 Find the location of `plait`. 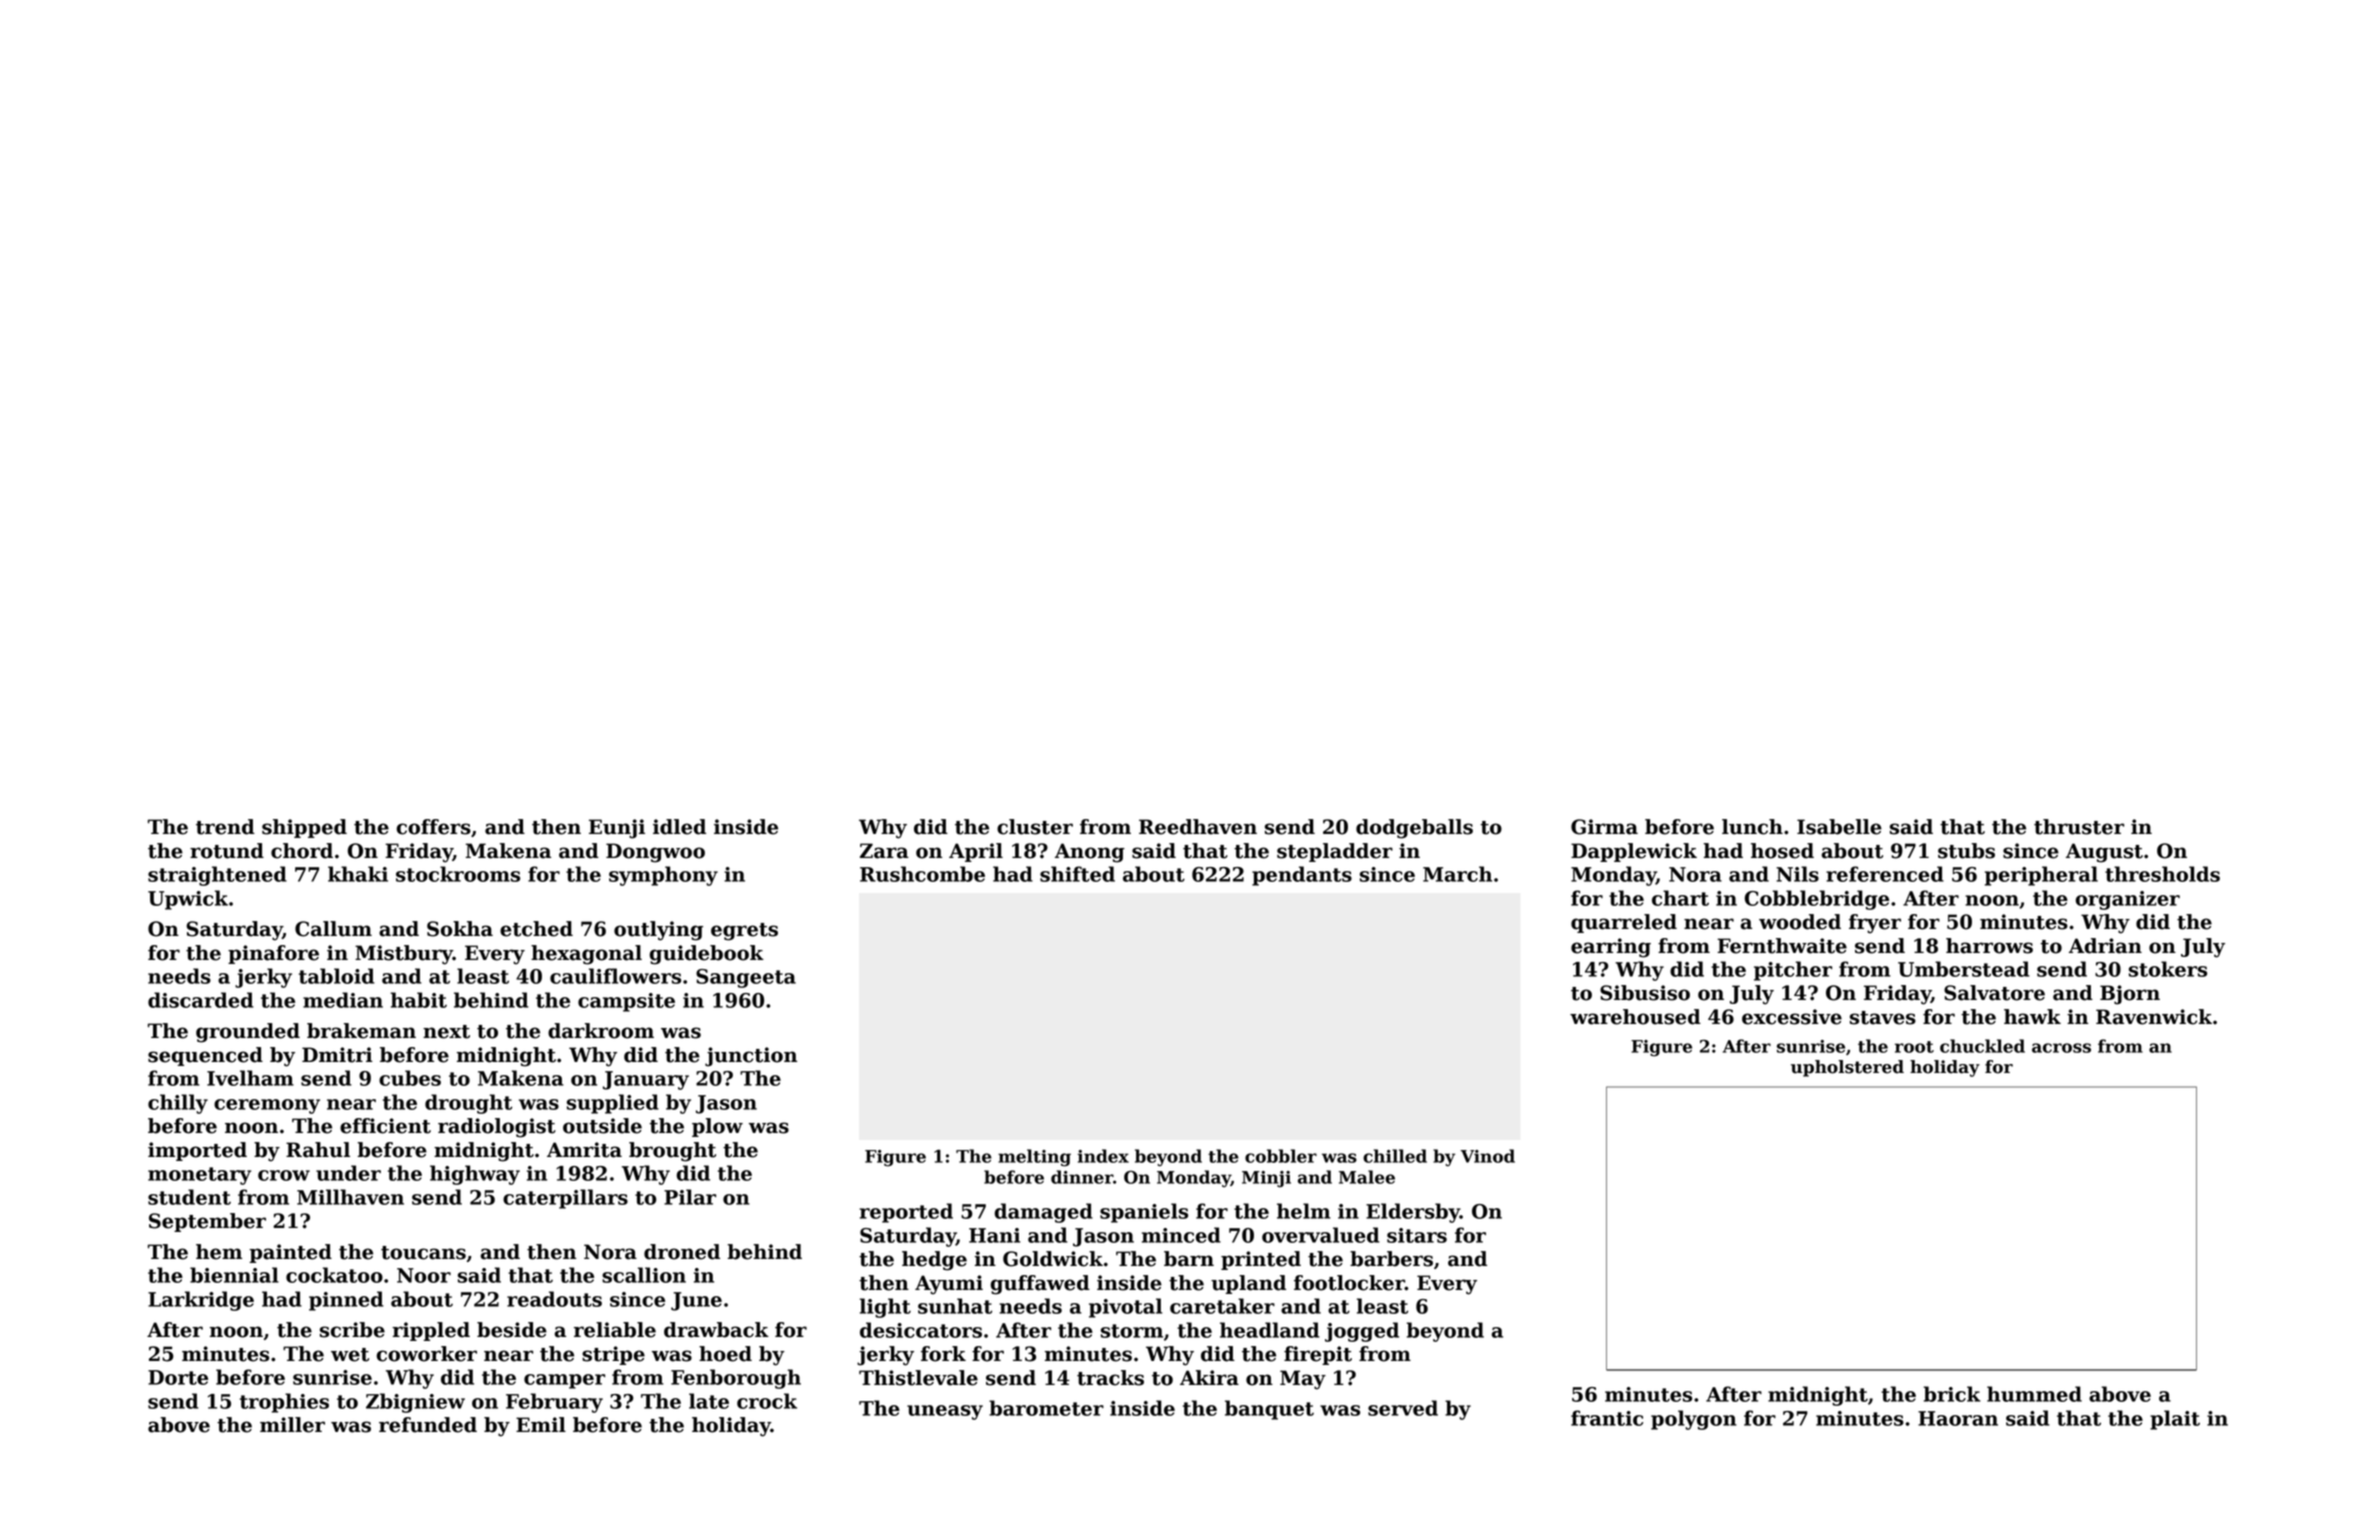

plait is located at coordinates (2175, 1420).
